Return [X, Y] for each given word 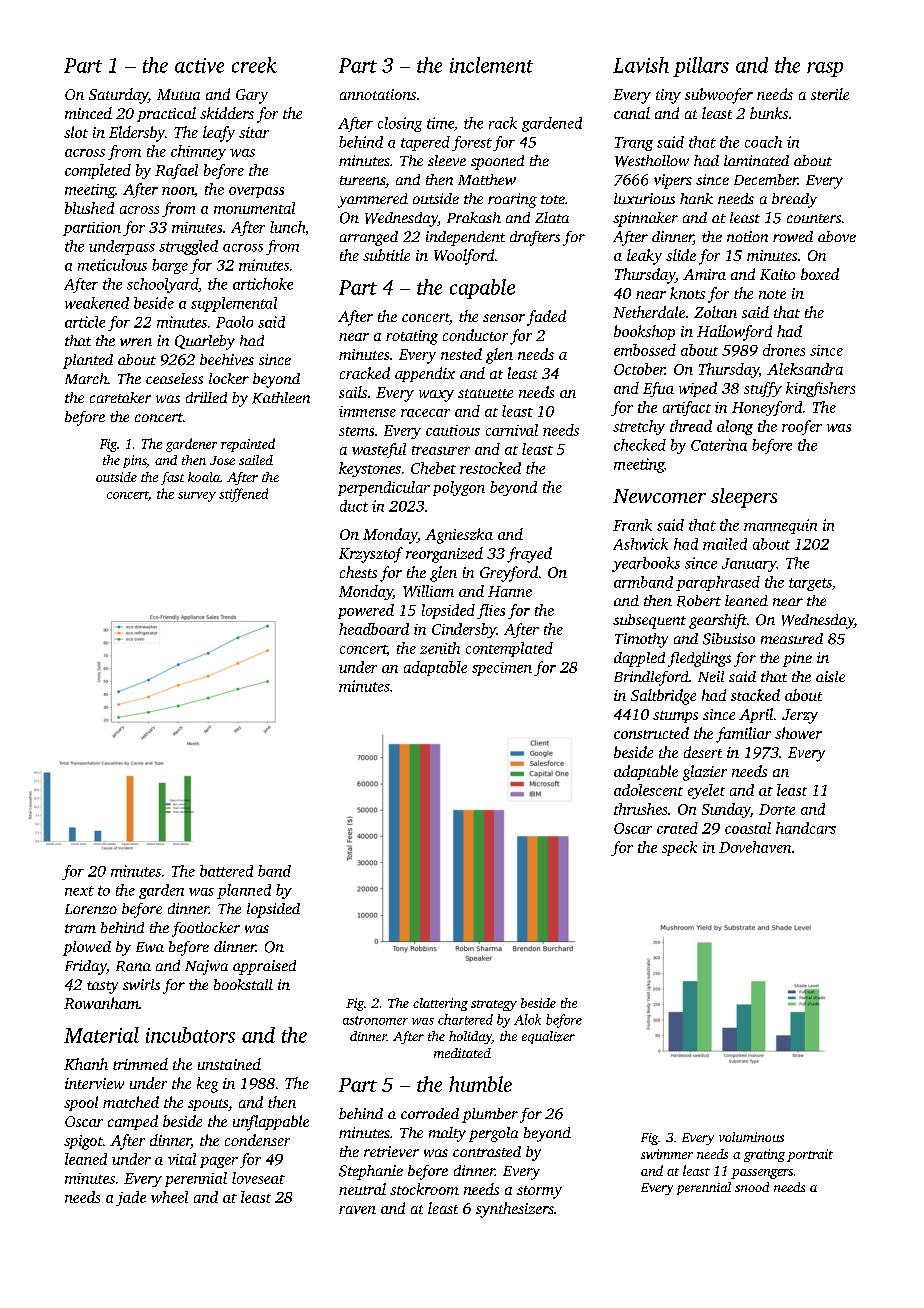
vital [182, 1159]
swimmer [667, 1154]
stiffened [243, 495]
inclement [491, 65]
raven [357, 1210]
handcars [806, 828]
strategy [494, 1005]
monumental [254, 208]
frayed [529, 555]
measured [792, 638]
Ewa [150, 947]
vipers [673, 181]
